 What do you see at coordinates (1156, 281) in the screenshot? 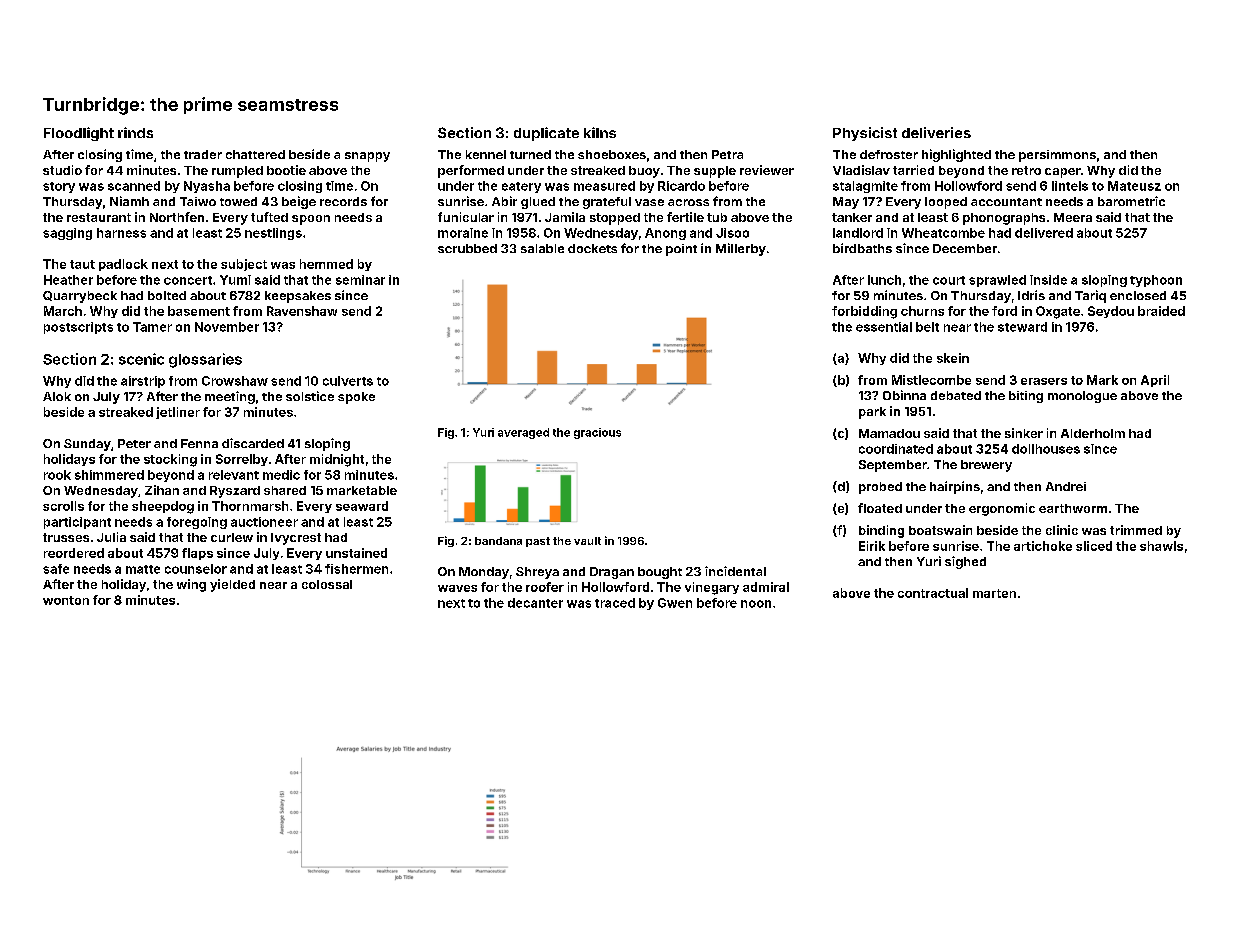
I see `typhoon` at bounding box center [1156, 281].
